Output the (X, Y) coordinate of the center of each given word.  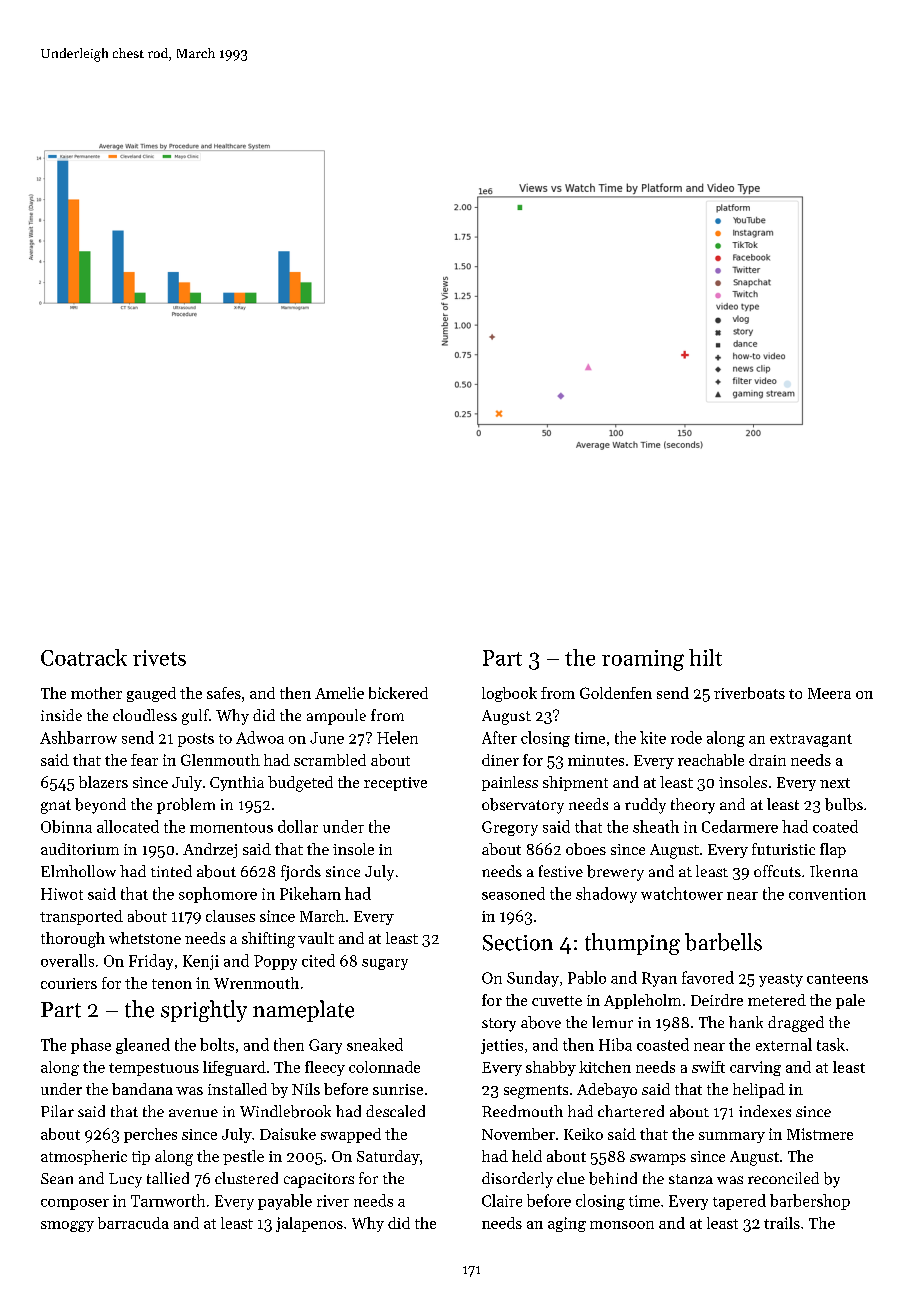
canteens (837, 979)
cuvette (557, 1001)
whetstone (145, 938)
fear (144, 760)
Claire (502, 1200)
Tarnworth (168, 1200)
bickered (398, 693)
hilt (705, 657)
